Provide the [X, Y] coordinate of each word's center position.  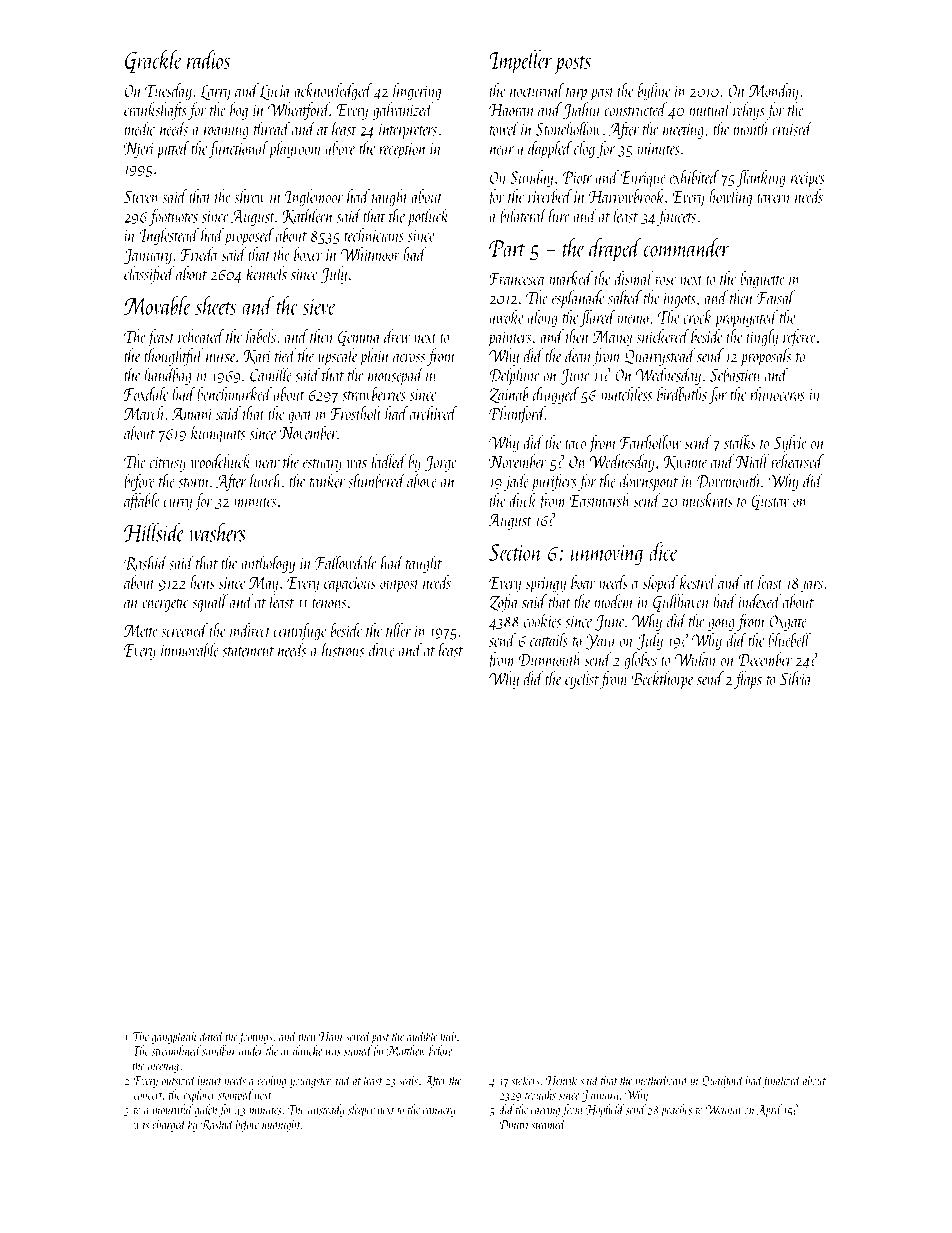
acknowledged [333, 92]
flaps [748, 680]
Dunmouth [550, 659]
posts [573, 65]
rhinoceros [777, 394]
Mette [141, 630]
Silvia [795, 678]
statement [248, 652]
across [409, 358]
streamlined [176, 1050]
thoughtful [174, 357]
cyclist [582, 680]
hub [448, 1036]
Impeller [521, 62]
